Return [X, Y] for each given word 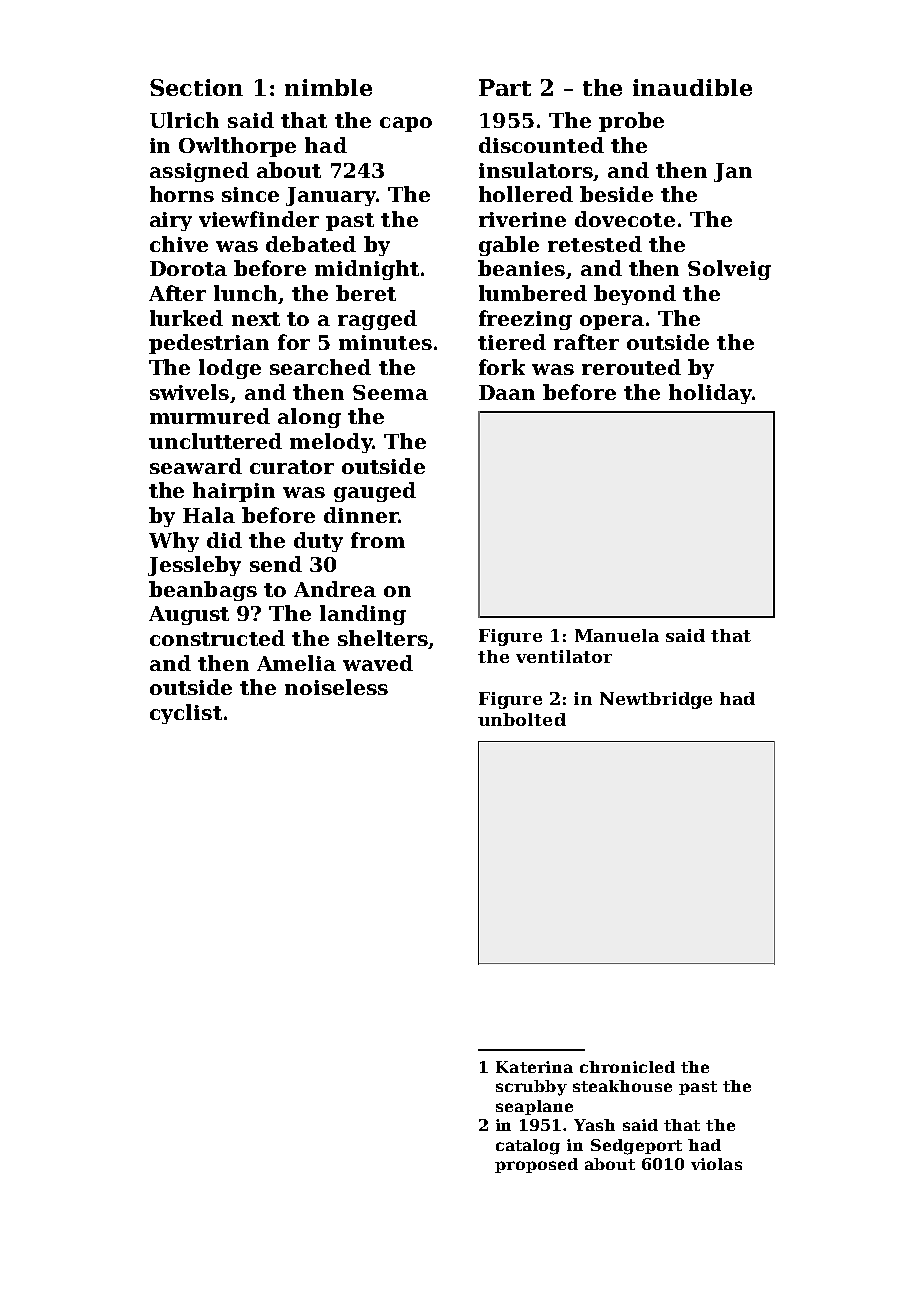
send [276, 564]
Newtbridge [656, 700]
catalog [528, 1147]
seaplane [534, 1107]
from [378, 540]
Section [196, 87]
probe [631, 122]
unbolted [522, 719]
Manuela [617, 635]
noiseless [336, 687]
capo [406, 124]
